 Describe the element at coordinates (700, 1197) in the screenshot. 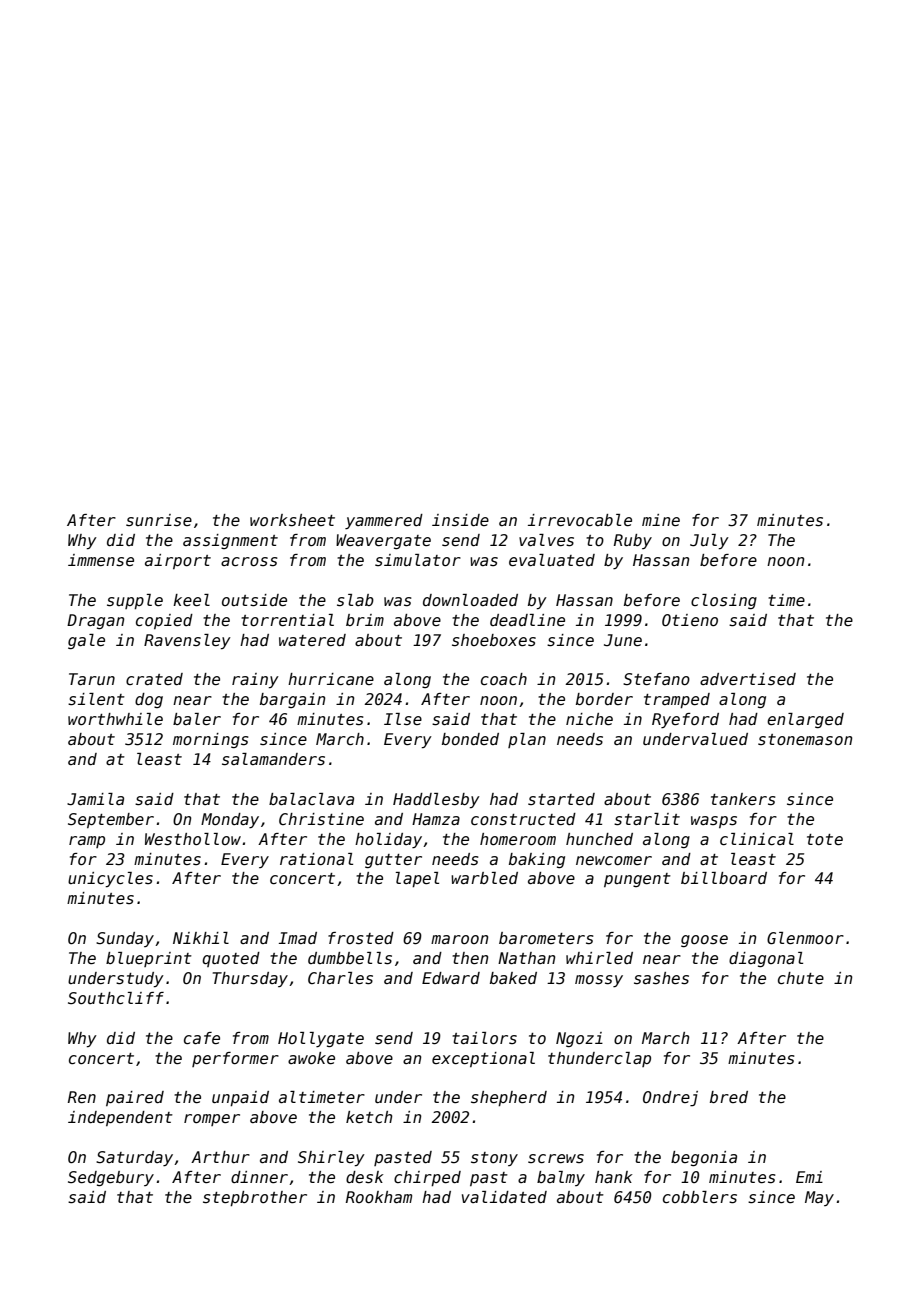

I see `cobblers` at that location.
